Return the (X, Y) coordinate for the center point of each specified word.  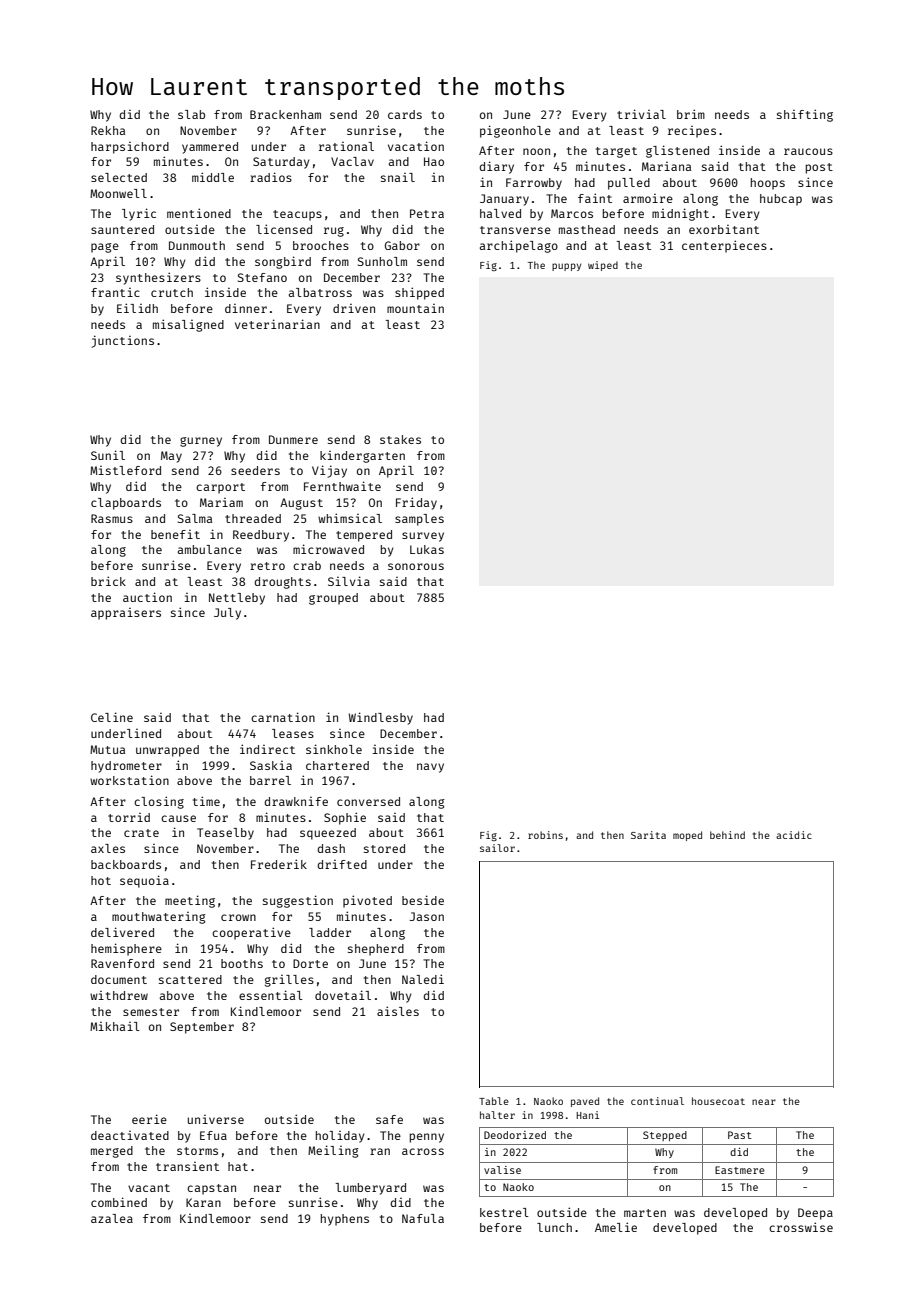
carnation (283, 717)
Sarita (648, 835)
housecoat (718, 1101)
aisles (398, 1011)
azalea (112, 1218)
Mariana (666, 166)
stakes (400, 439)
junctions (122, 341)
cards (405, 114)
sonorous (416, 566)
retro (267, 566)
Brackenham (285, 114)
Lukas (427, 549)
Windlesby (381, 718)
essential (271, 995)
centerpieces (724, 246)
